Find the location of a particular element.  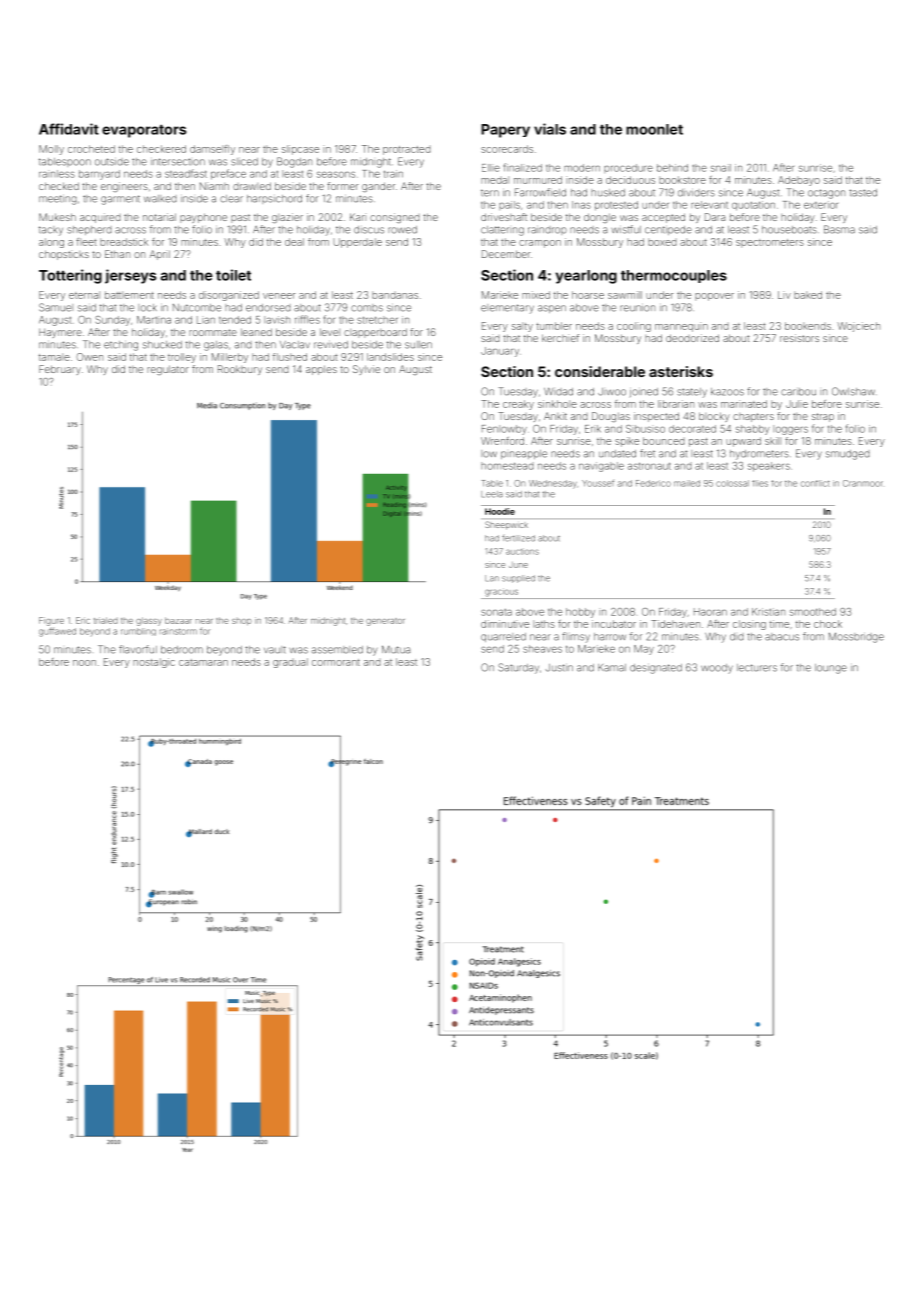

Basma is located at coordinates (839, 229).
